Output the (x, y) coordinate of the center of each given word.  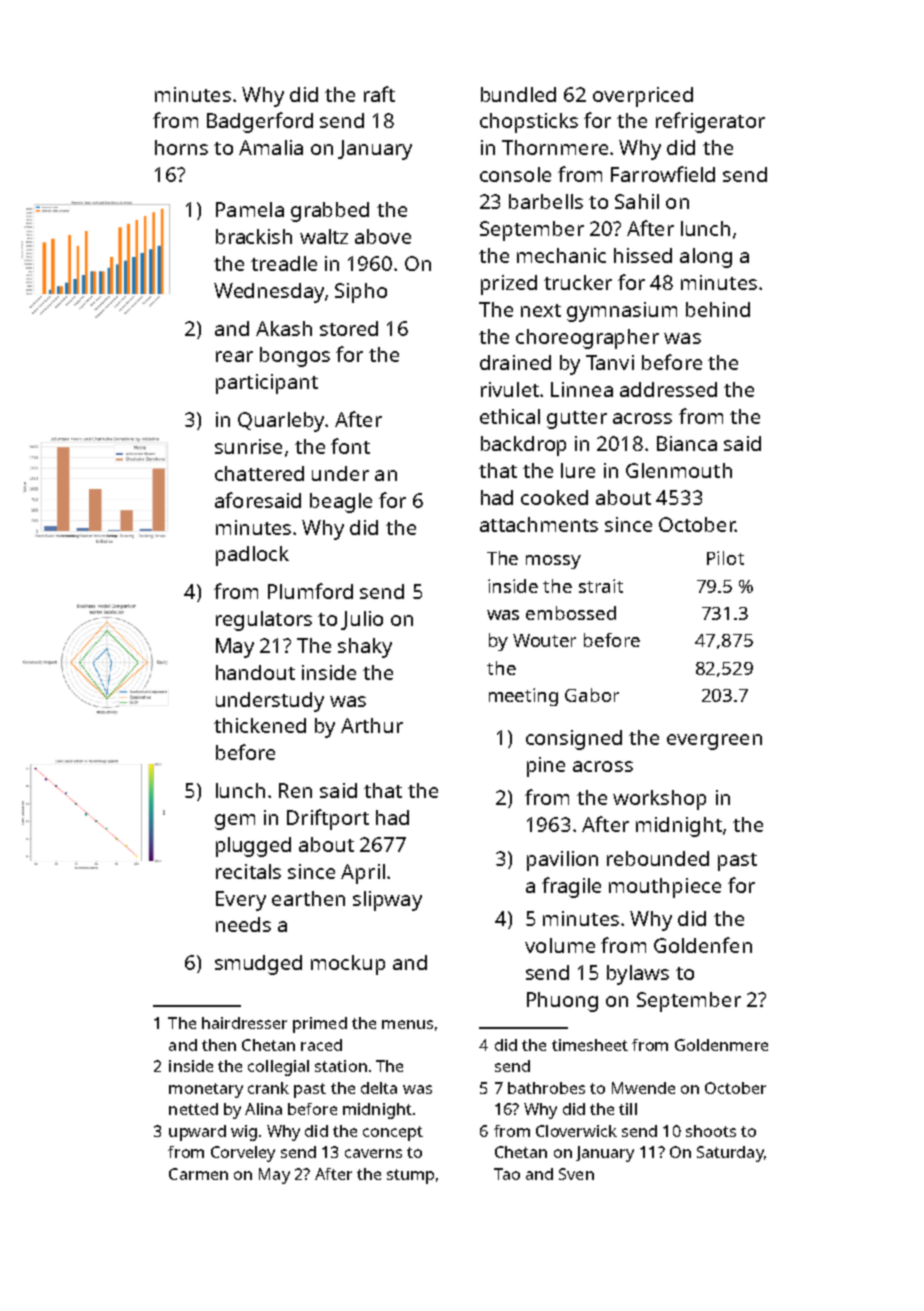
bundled (518, 94)
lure (578, 470)
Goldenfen (703, 945)
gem (235, 822)
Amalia (271, 147)
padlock (252, 556)
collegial (278, 1068)
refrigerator (710, 122)
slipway (387, 901)
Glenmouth (679, 470)
